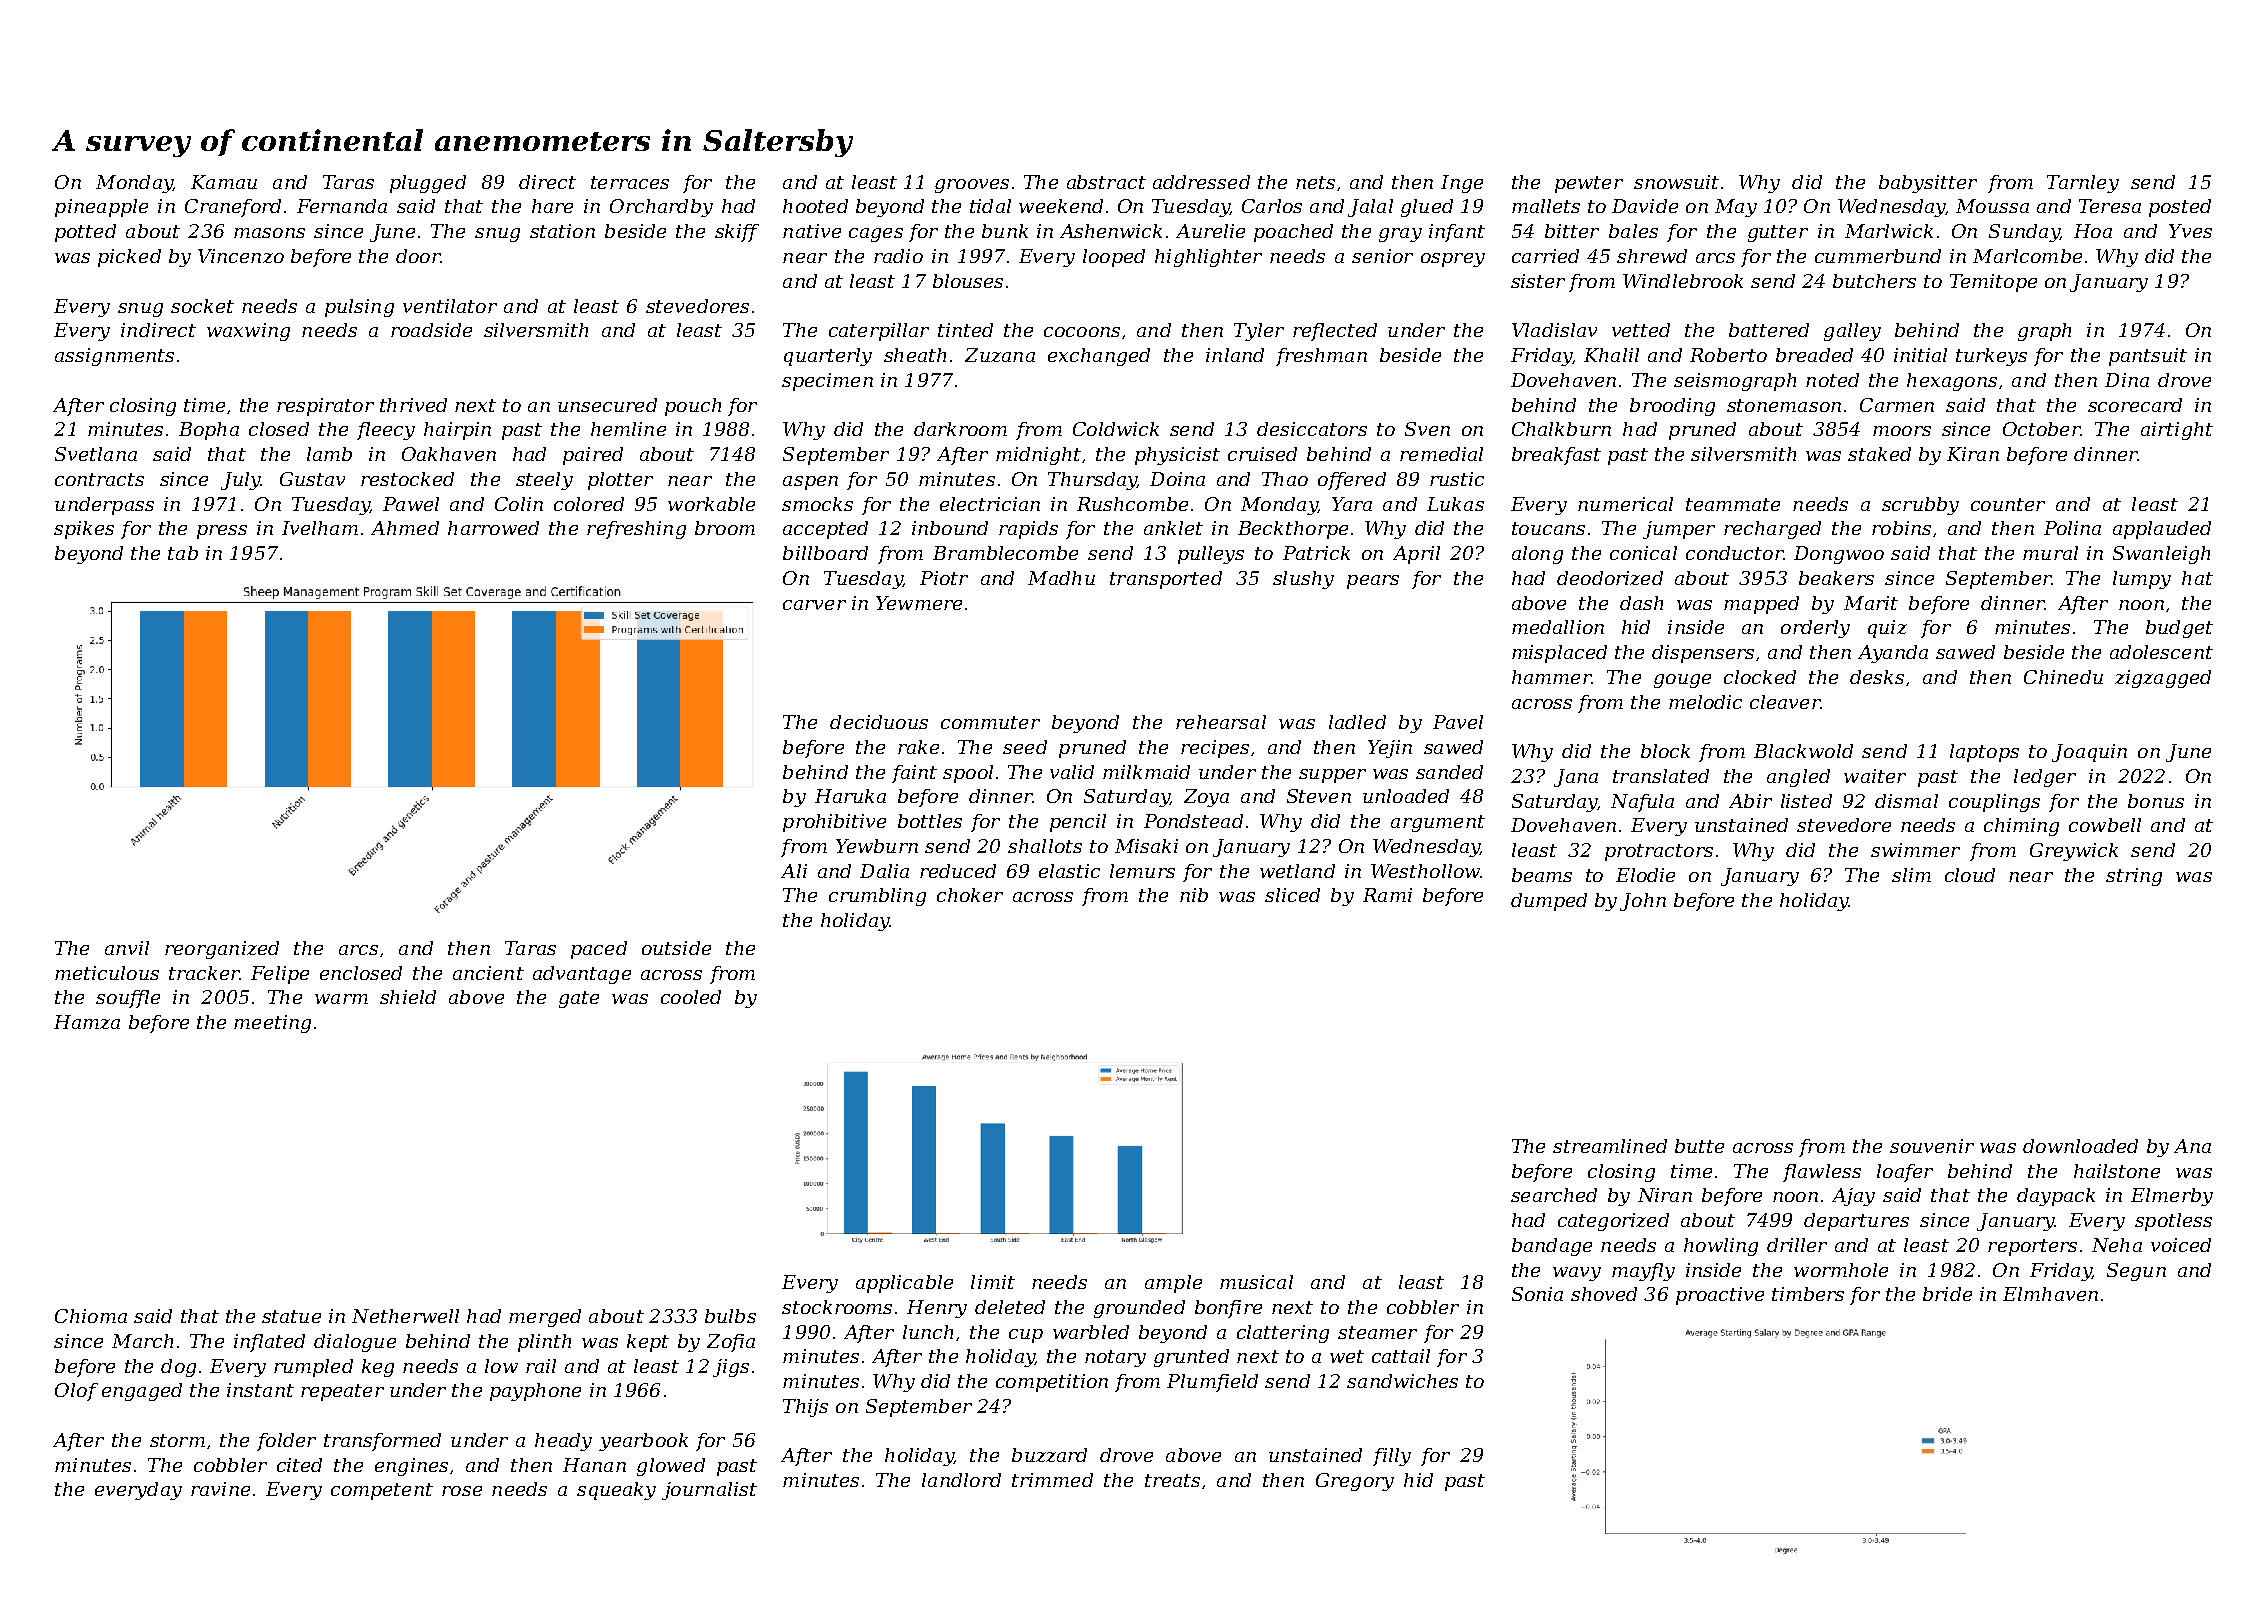 Image resolution: width=2267 pixels, height=1603 pixels. What do you see at coordinates (183, 553) in the screenshot?
I see `tab` at bounding box center [183, 553].
